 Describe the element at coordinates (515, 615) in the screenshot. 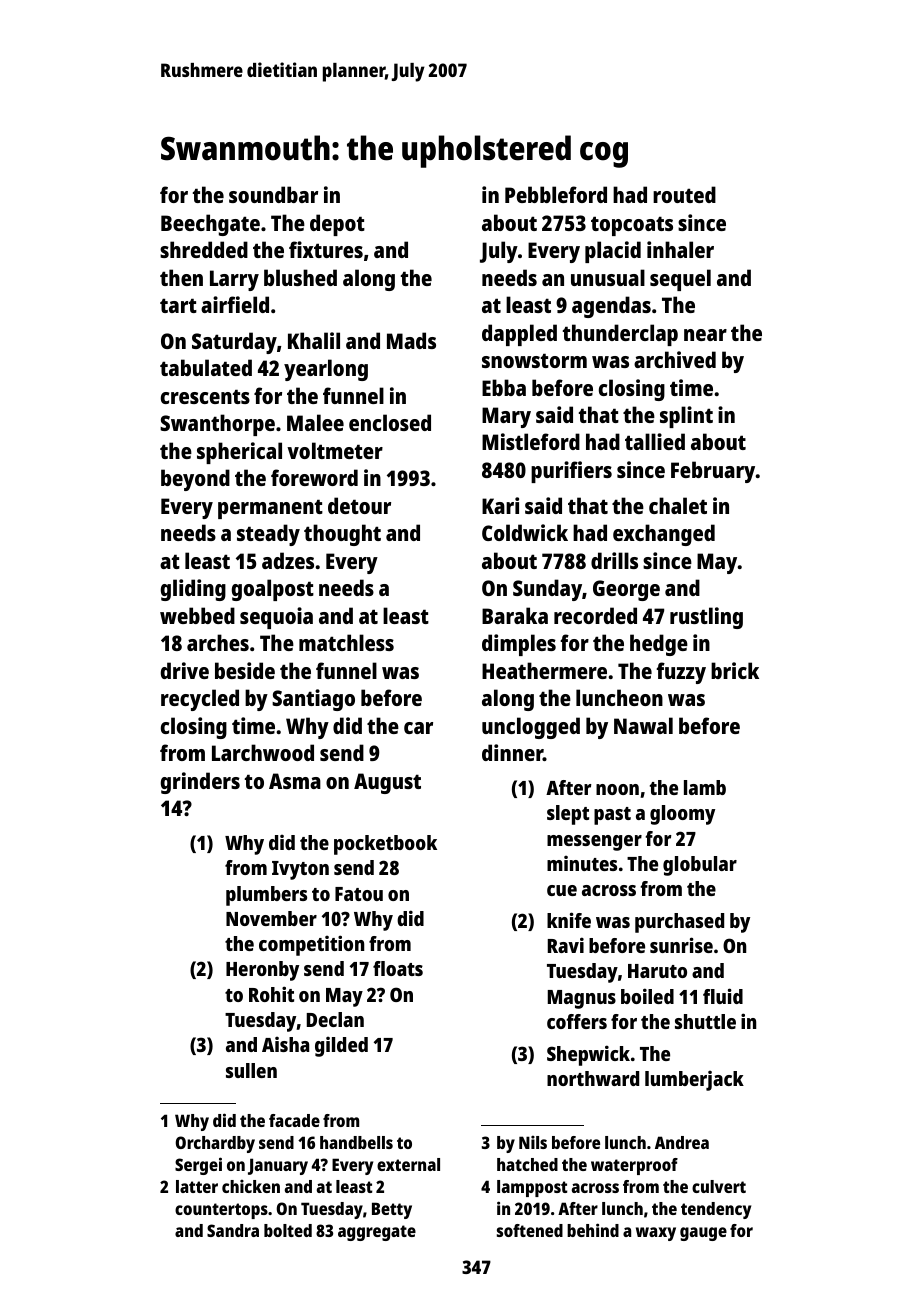

I see `Baraka` at that location.
